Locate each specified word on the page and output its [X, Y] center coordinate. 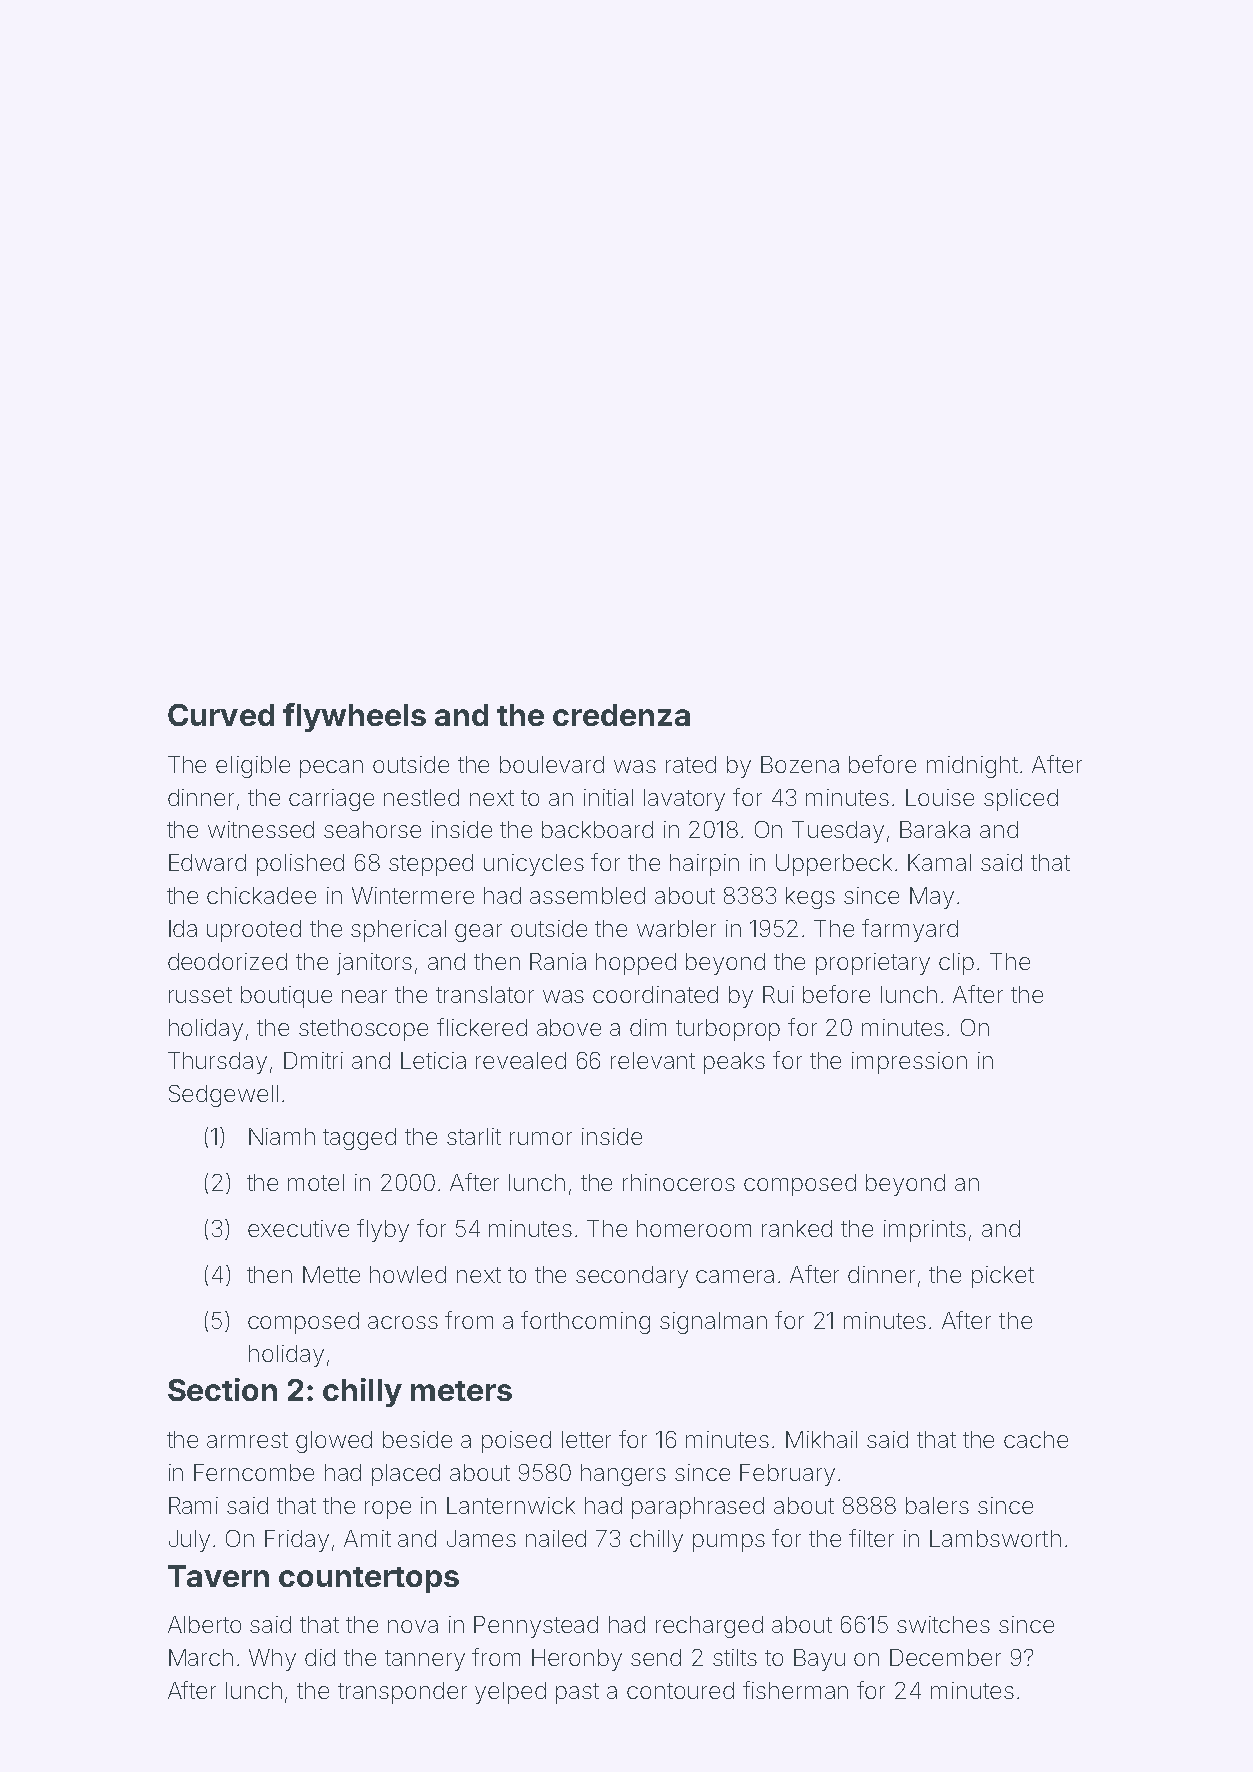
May [932, 898]
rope [388, 1510]
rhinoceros [679, 1182]
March [201, 1657]
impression [909, 1063]
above [569, 1027]
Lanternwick [511, 1505]
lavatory [684, 800]
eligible [253, 767]
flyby [383, 1230]
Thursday [217, 1063]
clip [956, 964]
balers [937, 1505]
